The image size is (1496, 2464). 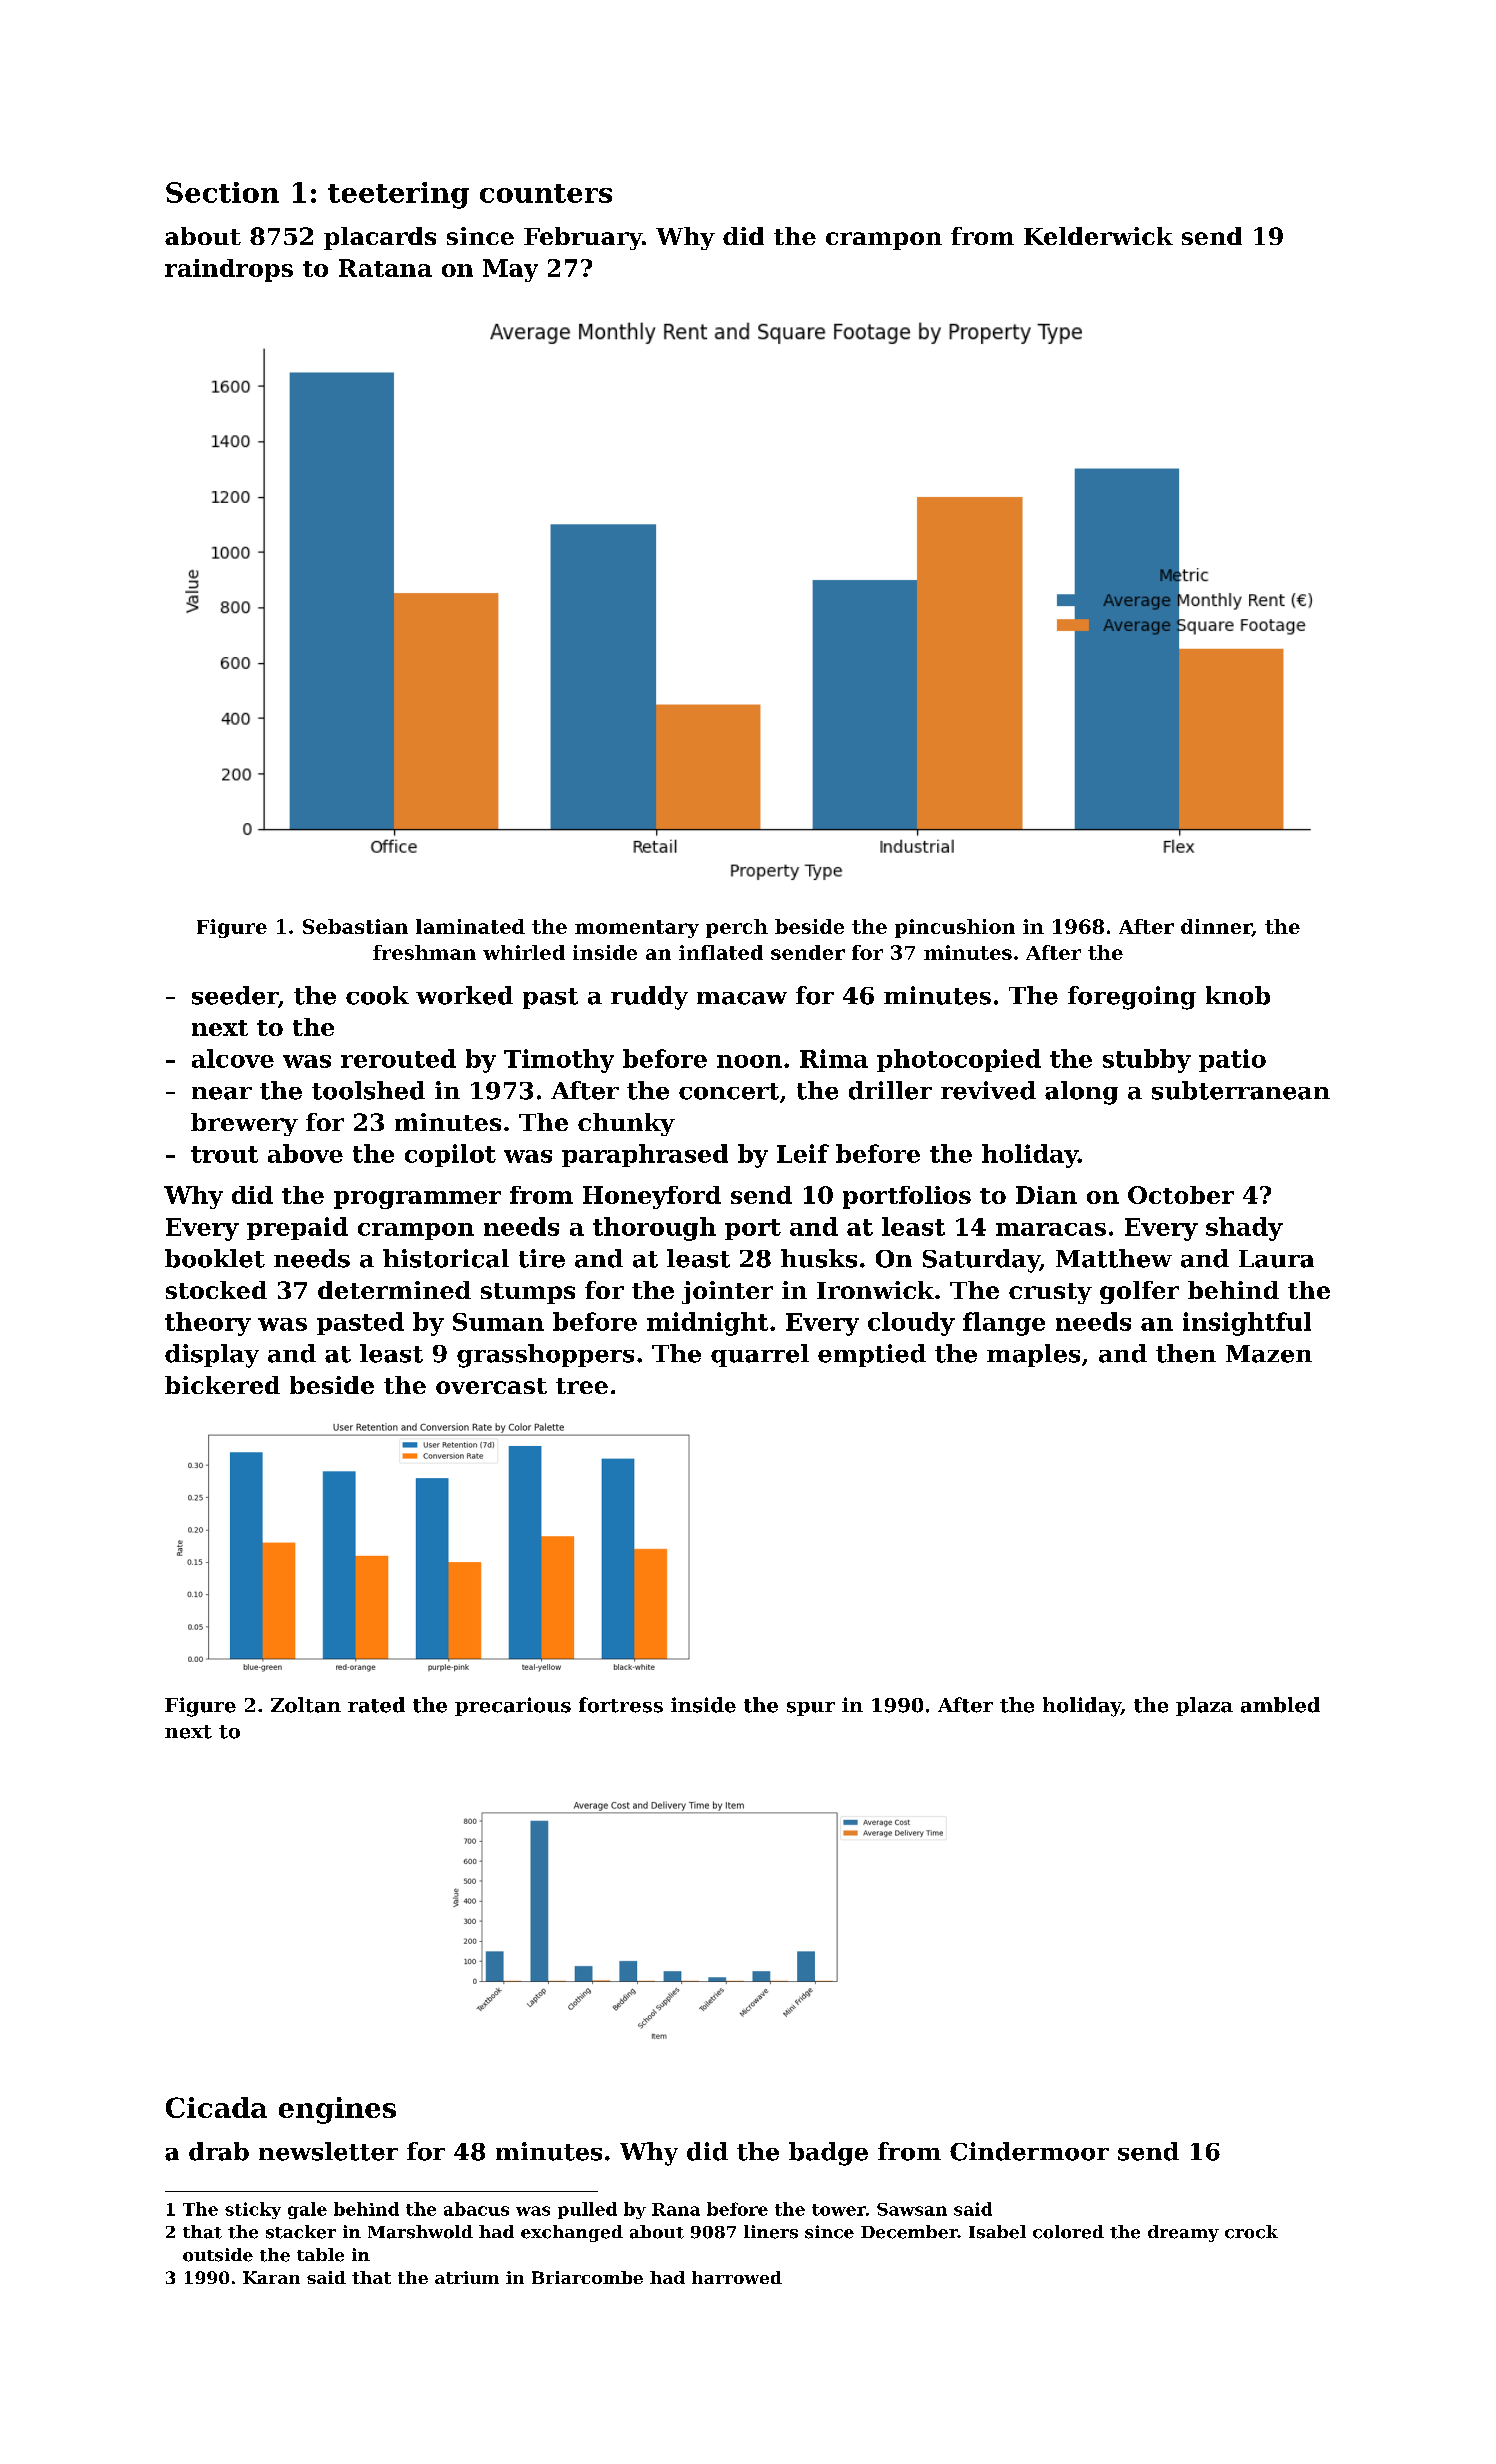 I want to click on ambled, so click(x=1280, y=1705).
